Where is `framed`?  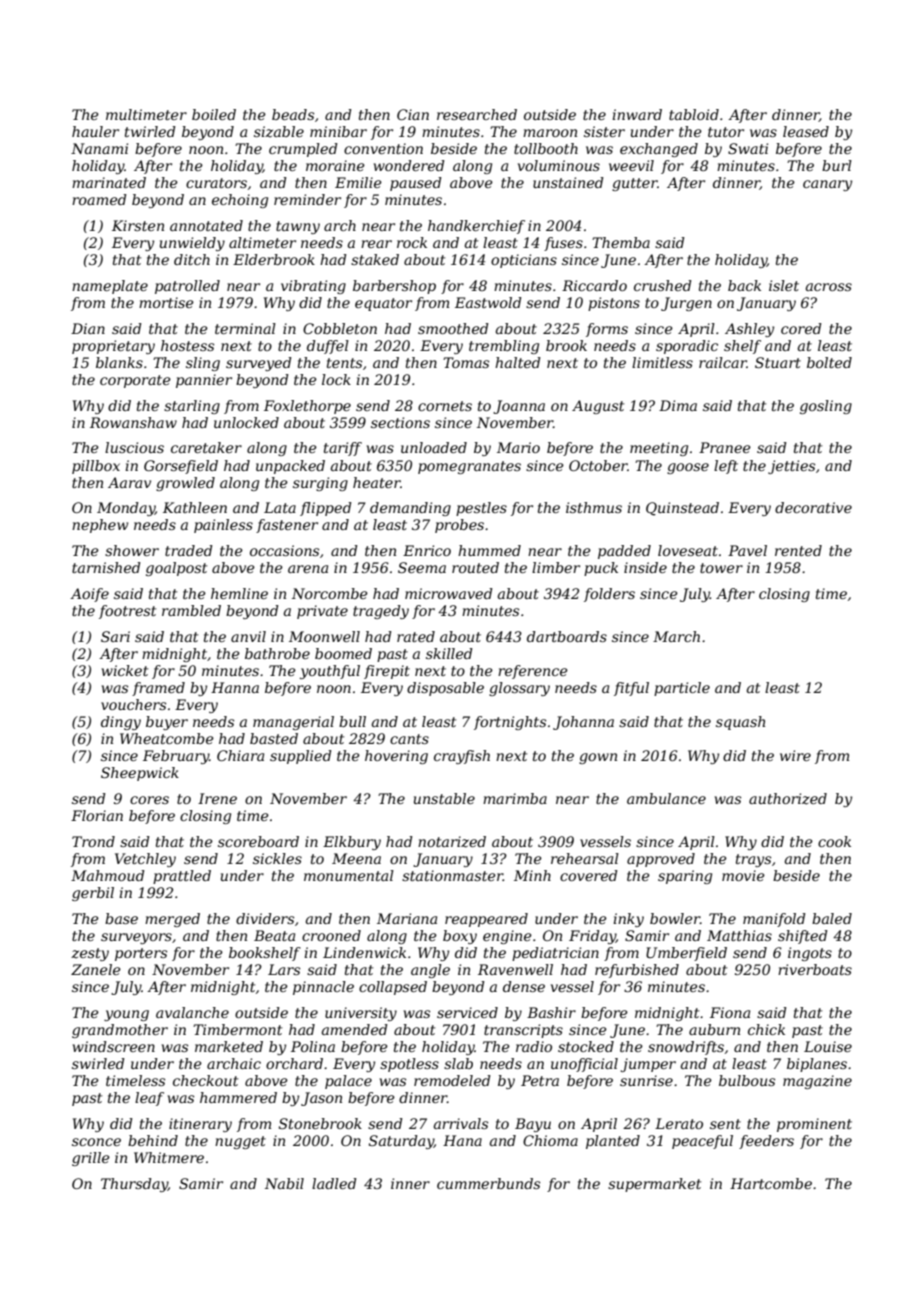 framed is located at coordinates (158, 689).
